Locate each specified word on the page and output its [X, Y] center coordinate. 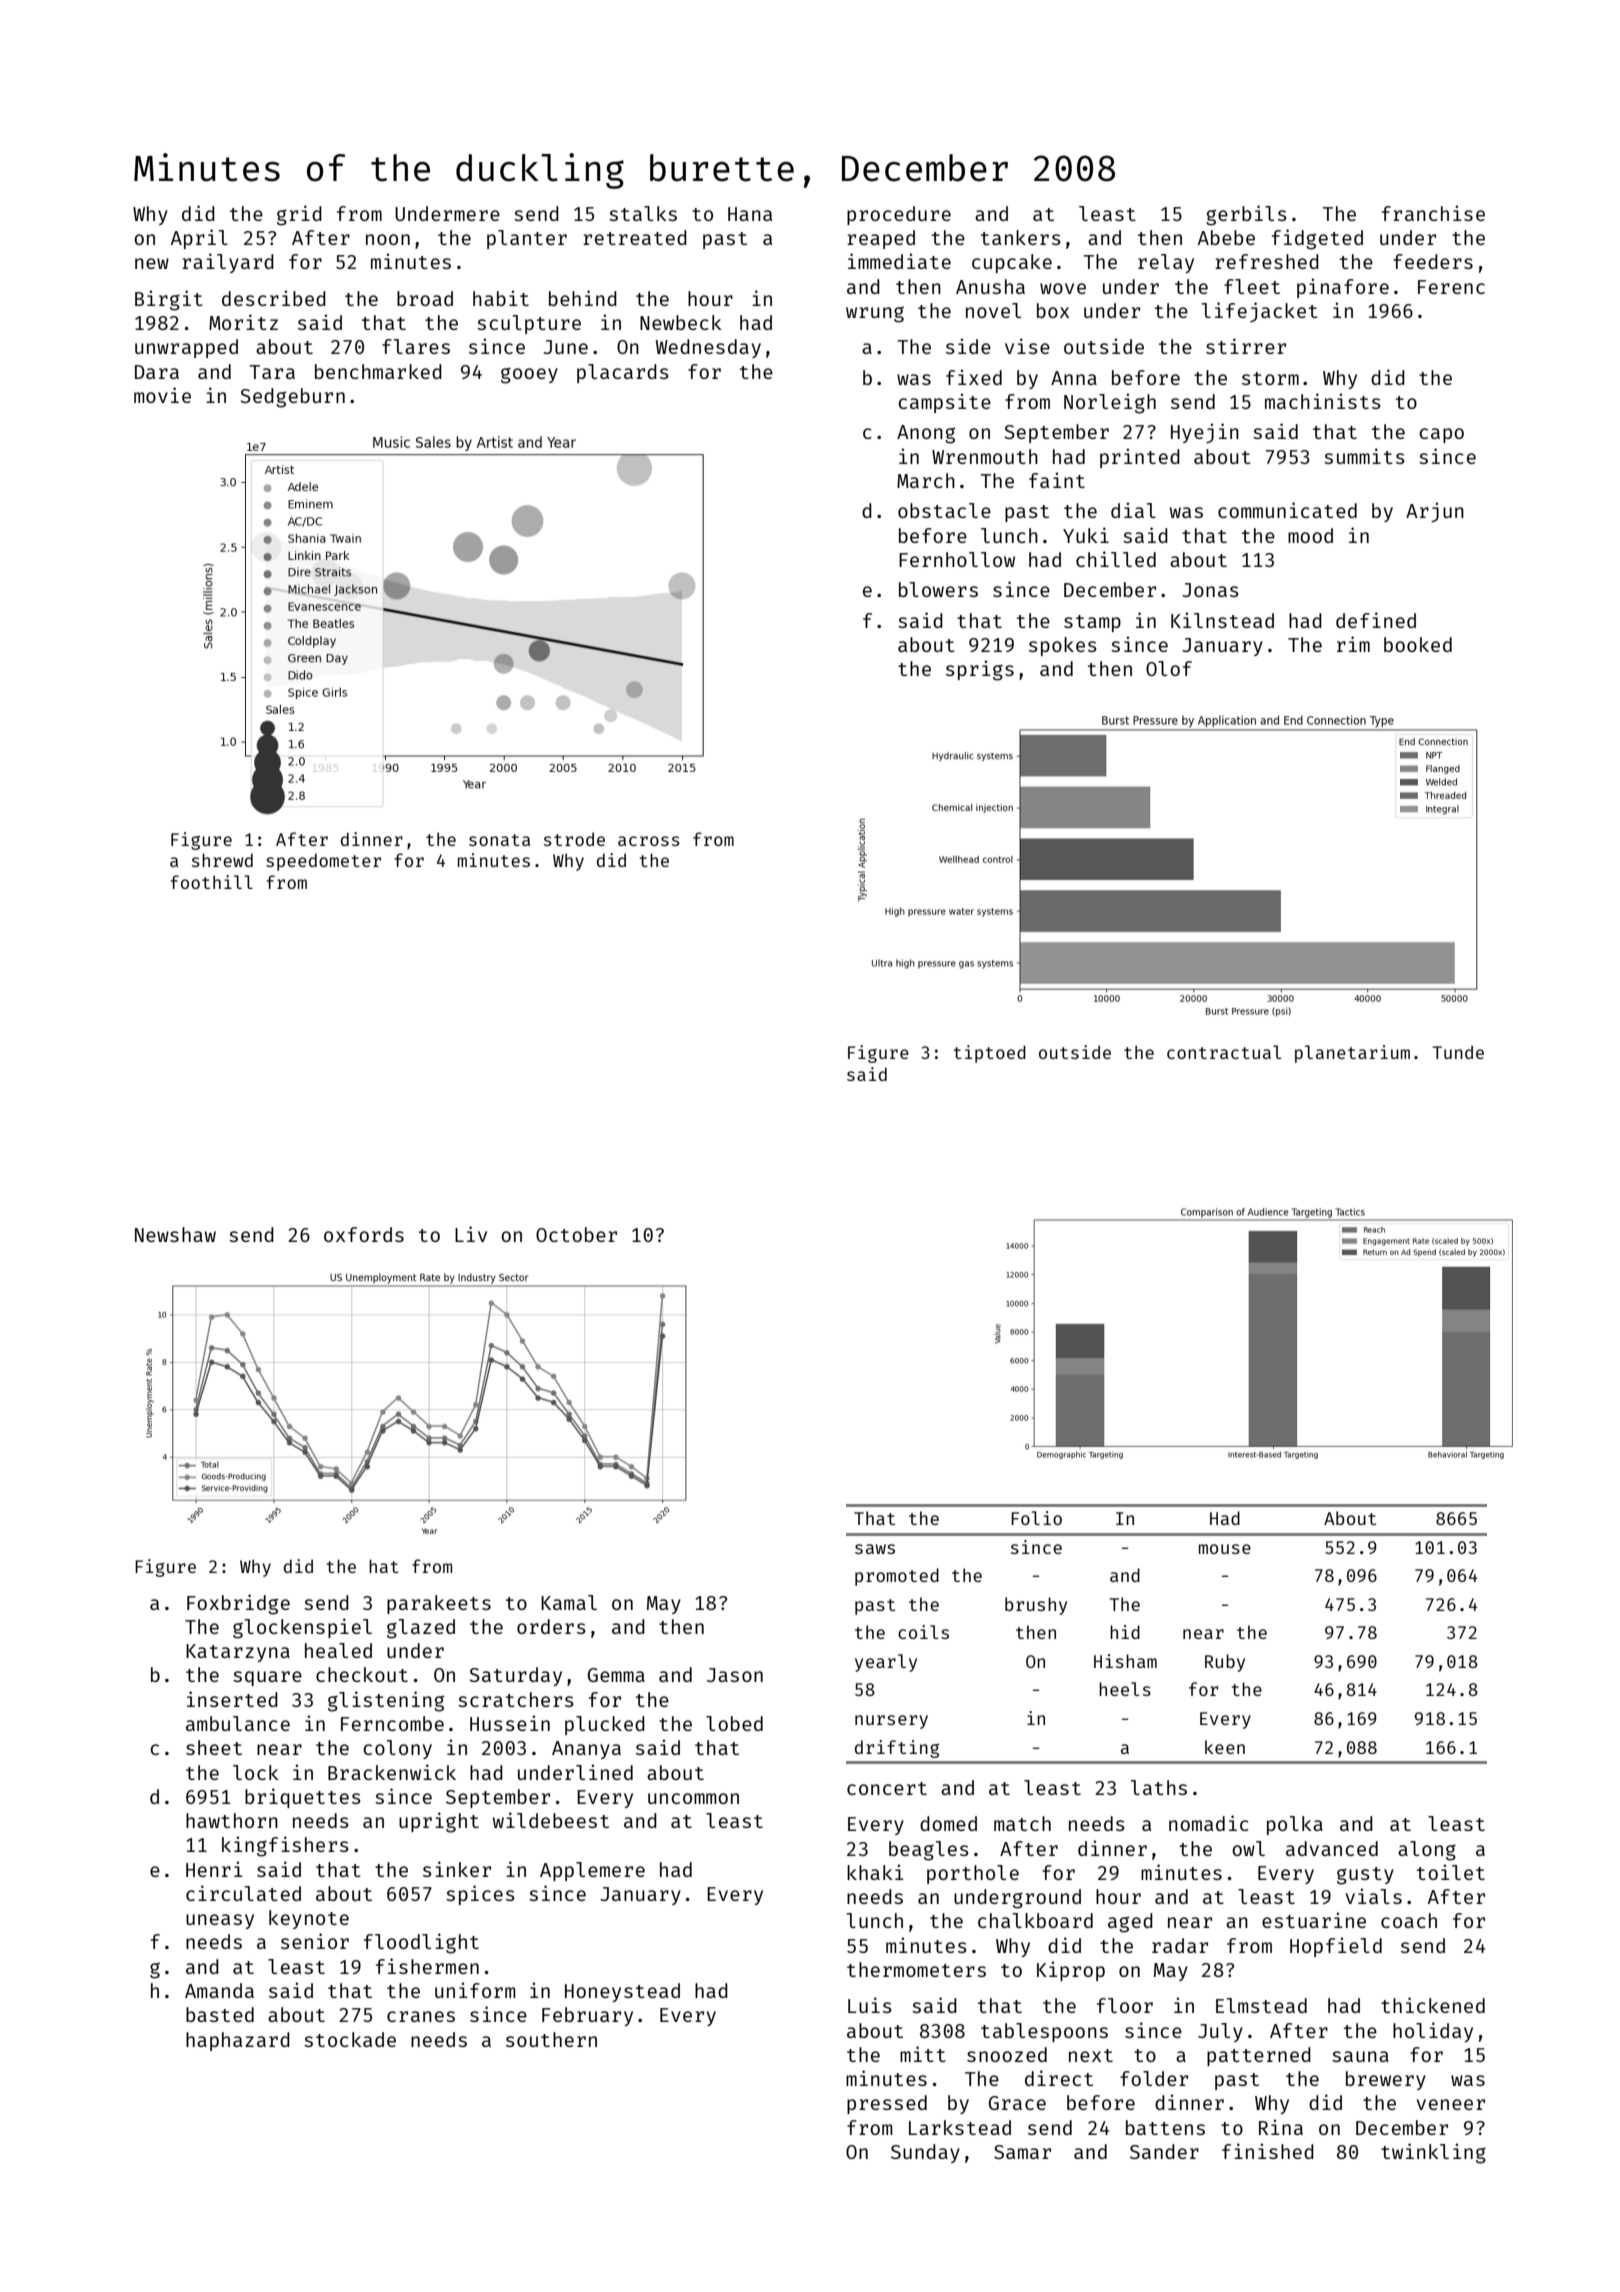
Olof [1169, 668]
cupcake [1012, 263]
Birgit [169, 300]
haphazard [238, 2041]
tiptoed [989, 1054]
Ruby [1225, 1663]
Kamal [569, 1602]
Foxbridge [238, 1604]
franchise [1433, 213]
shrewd [222, 860]
